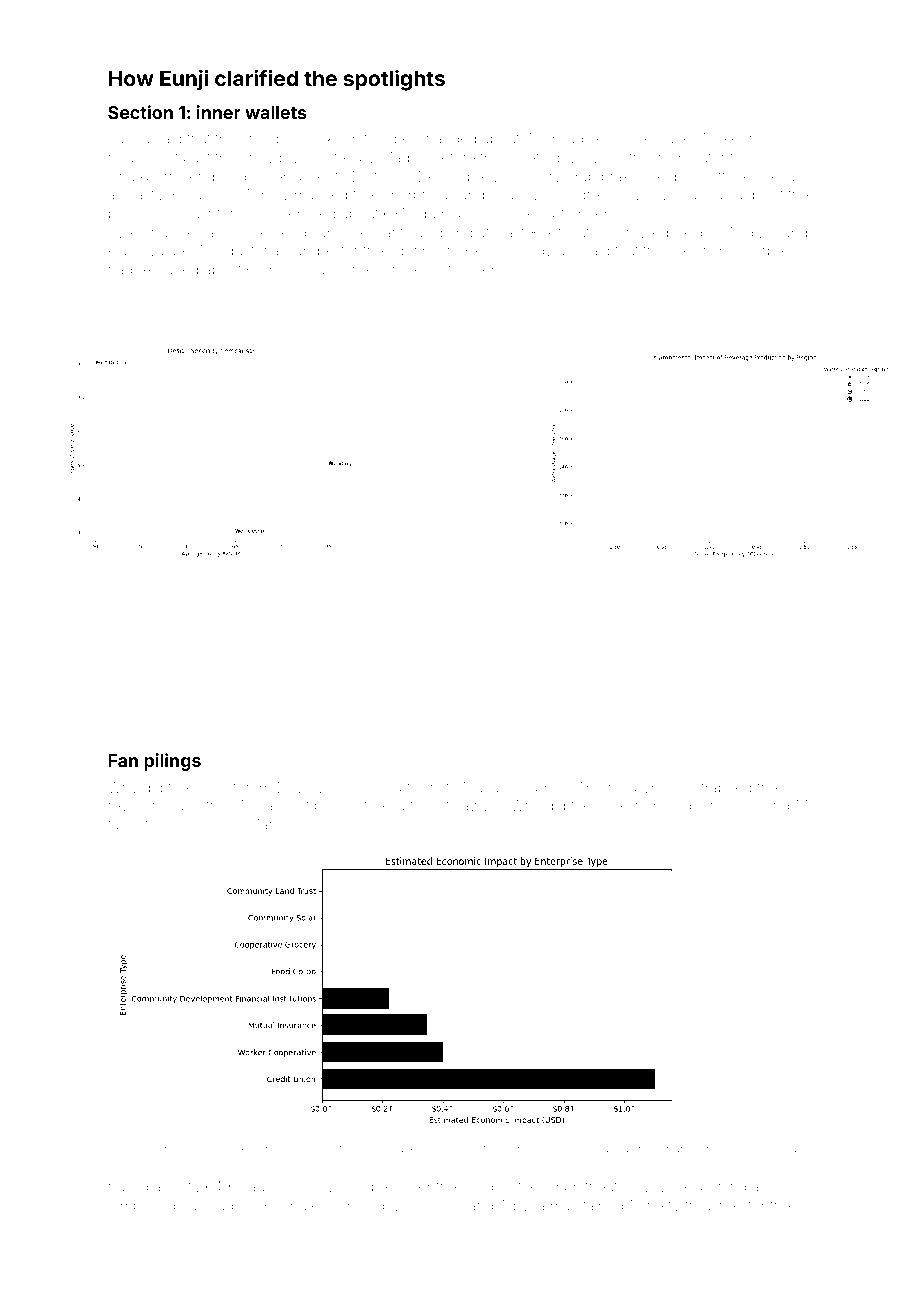 The width and height of the page is (924, 1308). What do you see at coordinates (340, 1149) in the page?
I see `portfolio` at bounding box center [340, 1149].
